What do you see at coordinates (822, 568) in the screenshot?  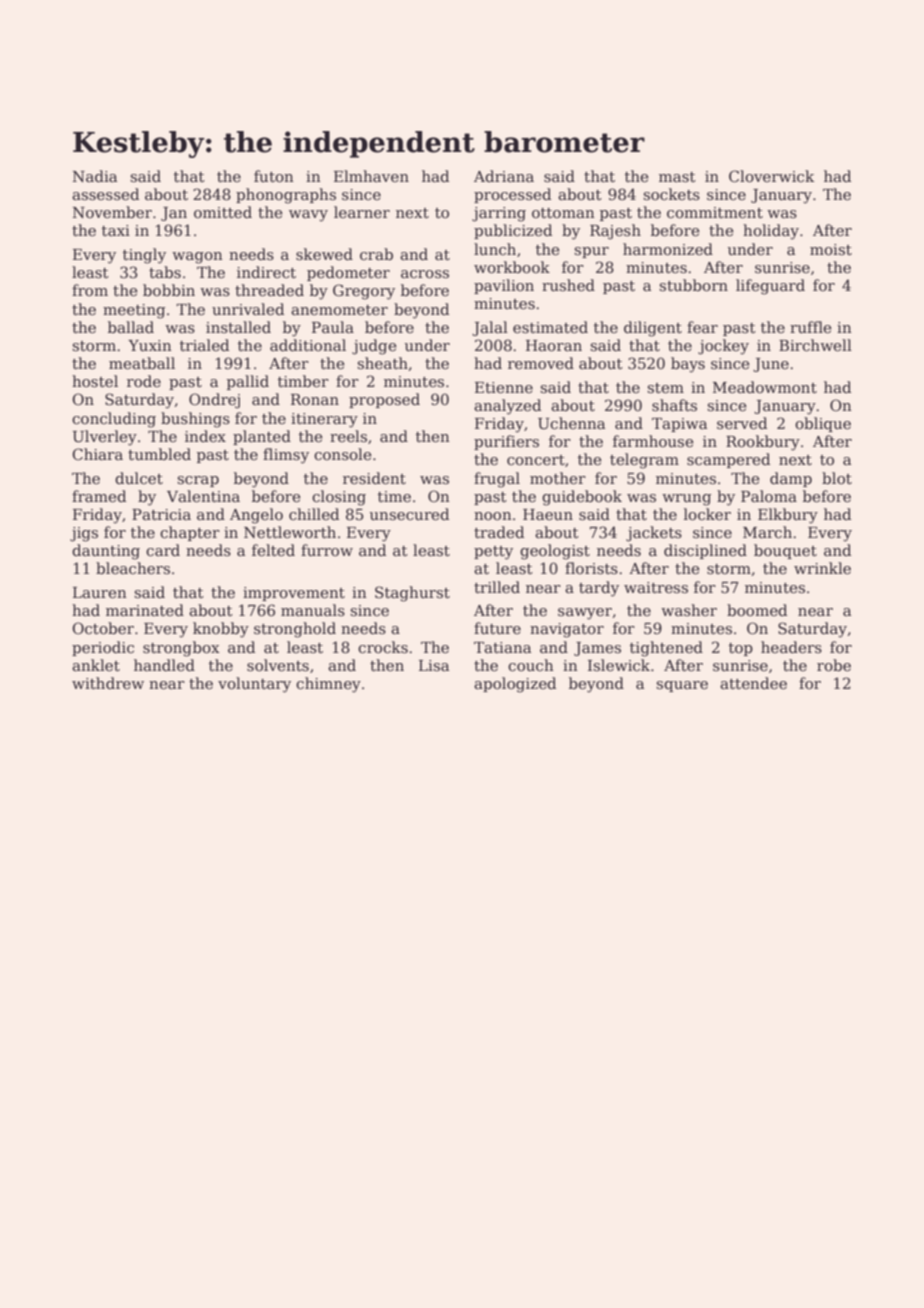 I see `wrinkle` at bounding box center [822, 568].
